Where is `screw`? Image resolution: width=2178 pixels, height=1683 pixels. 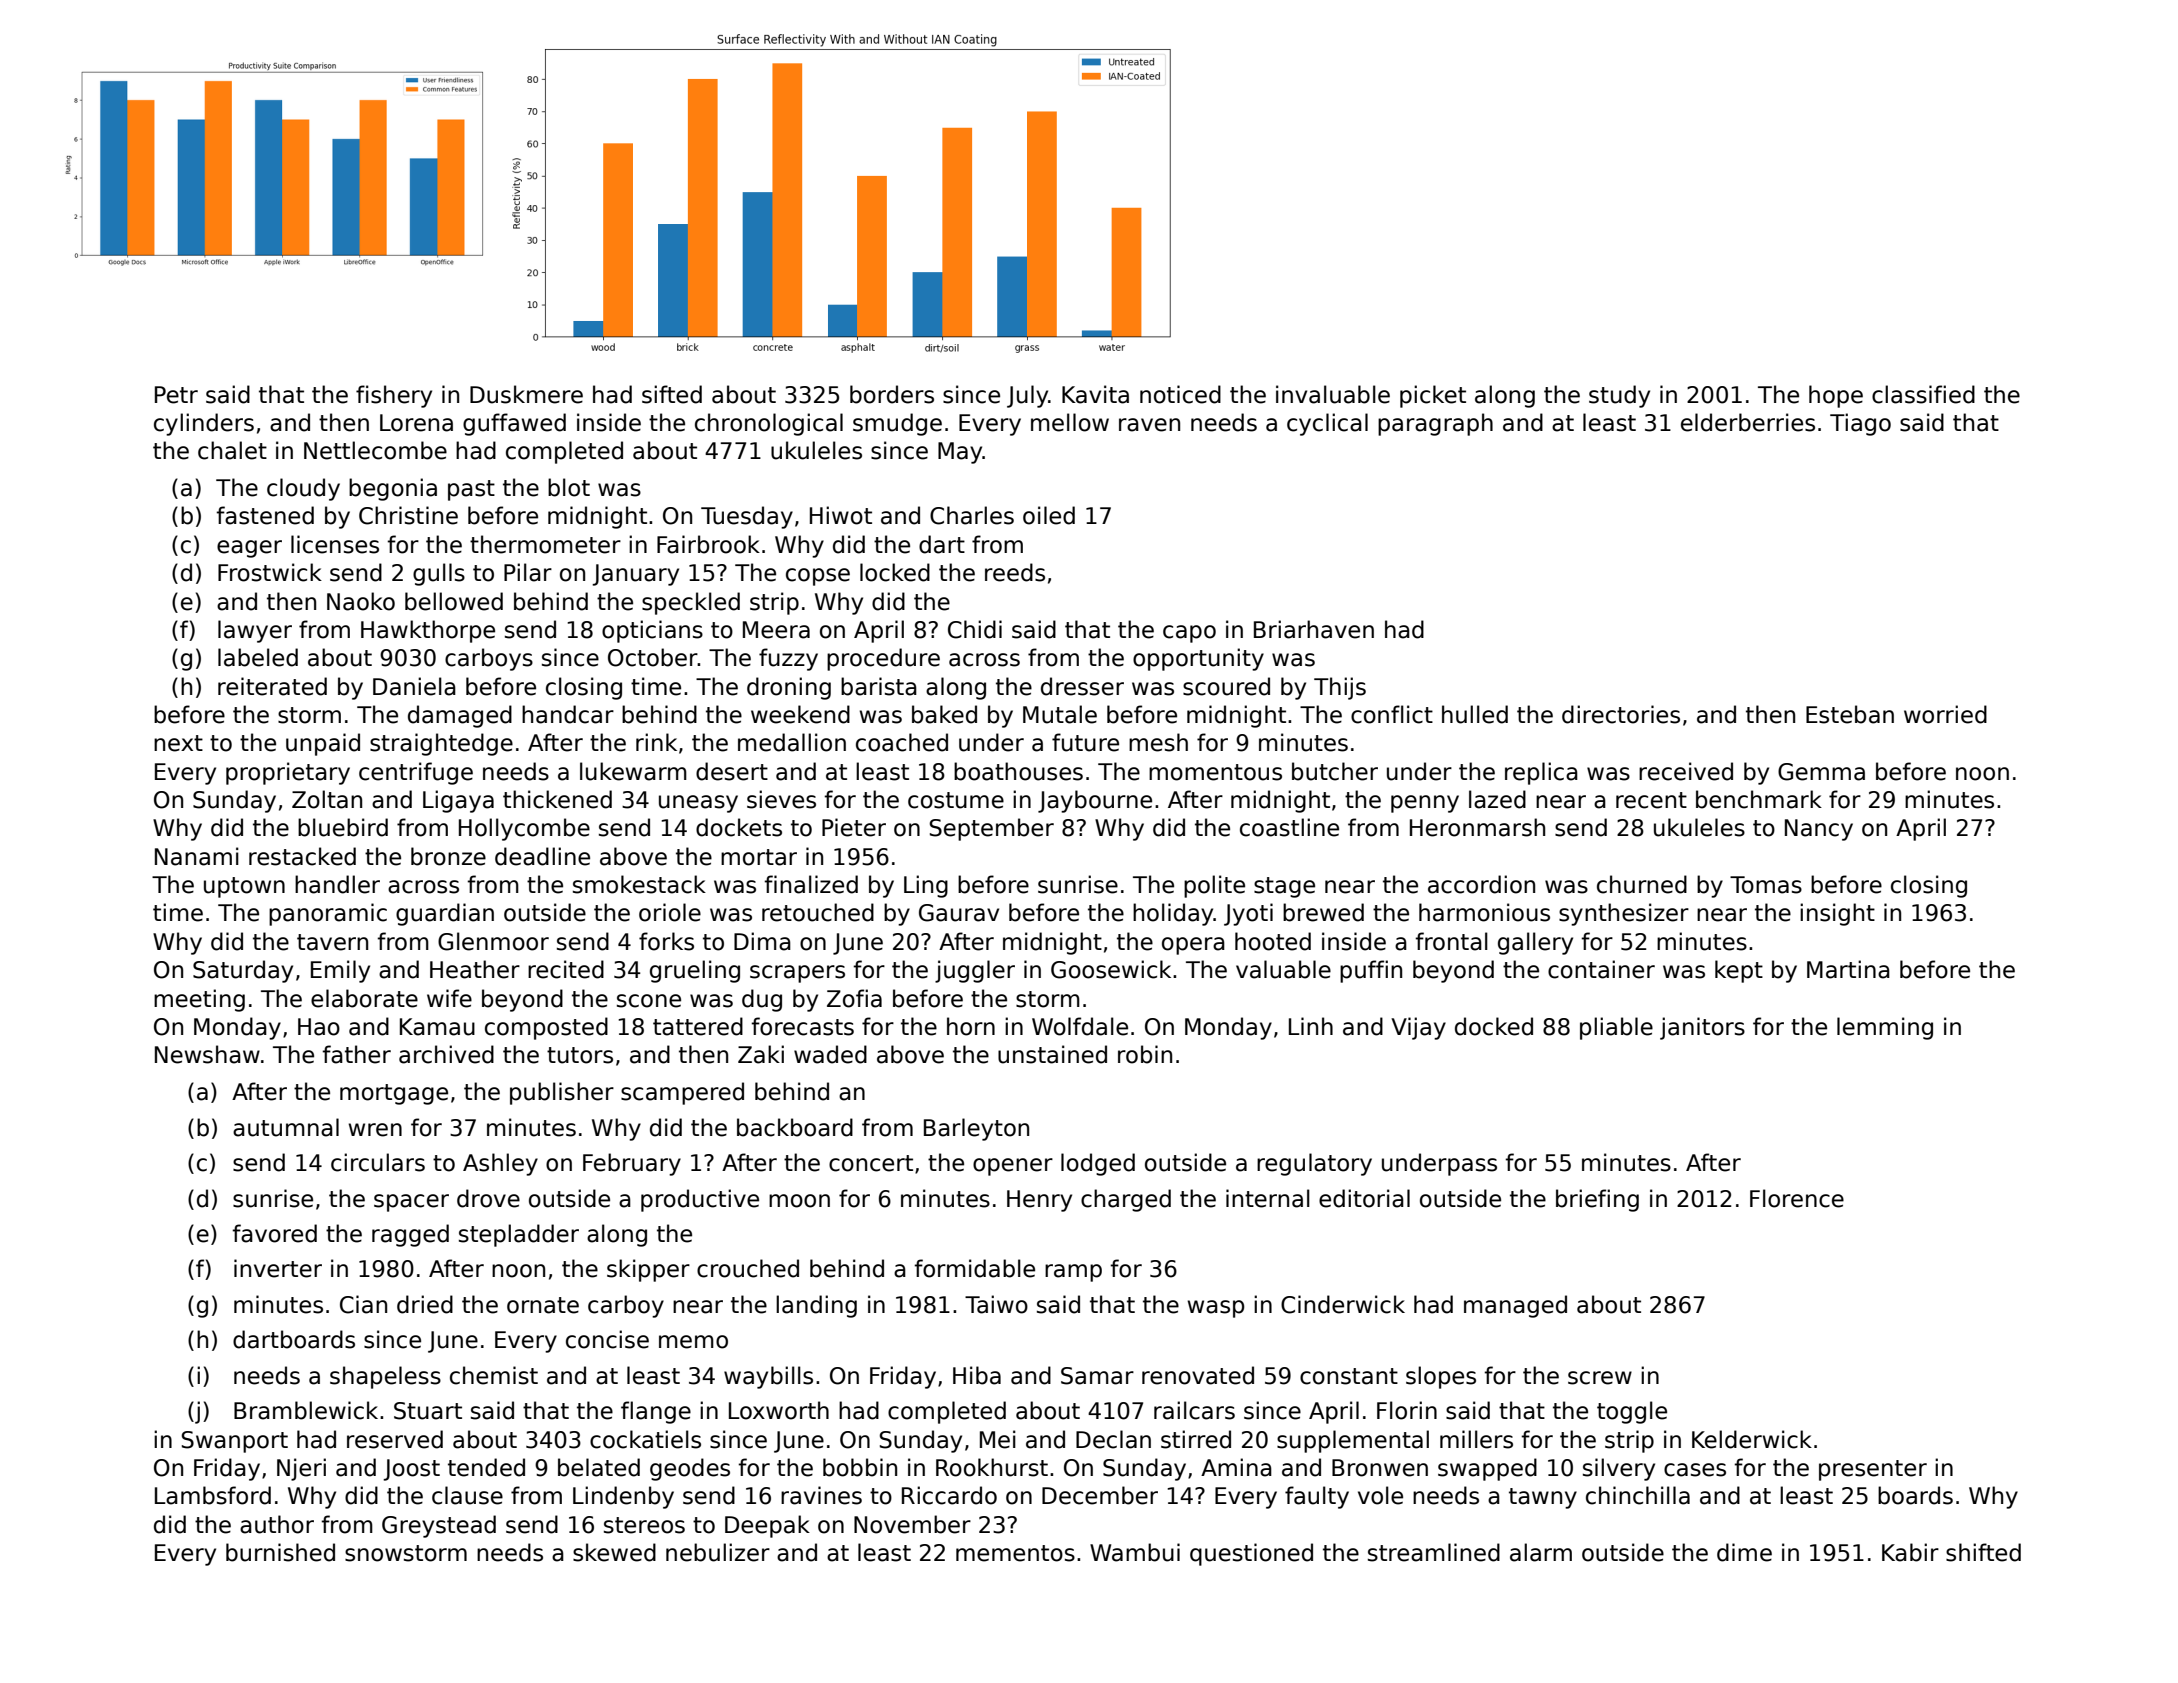 screw is located at coordinates (1600, 1378).
